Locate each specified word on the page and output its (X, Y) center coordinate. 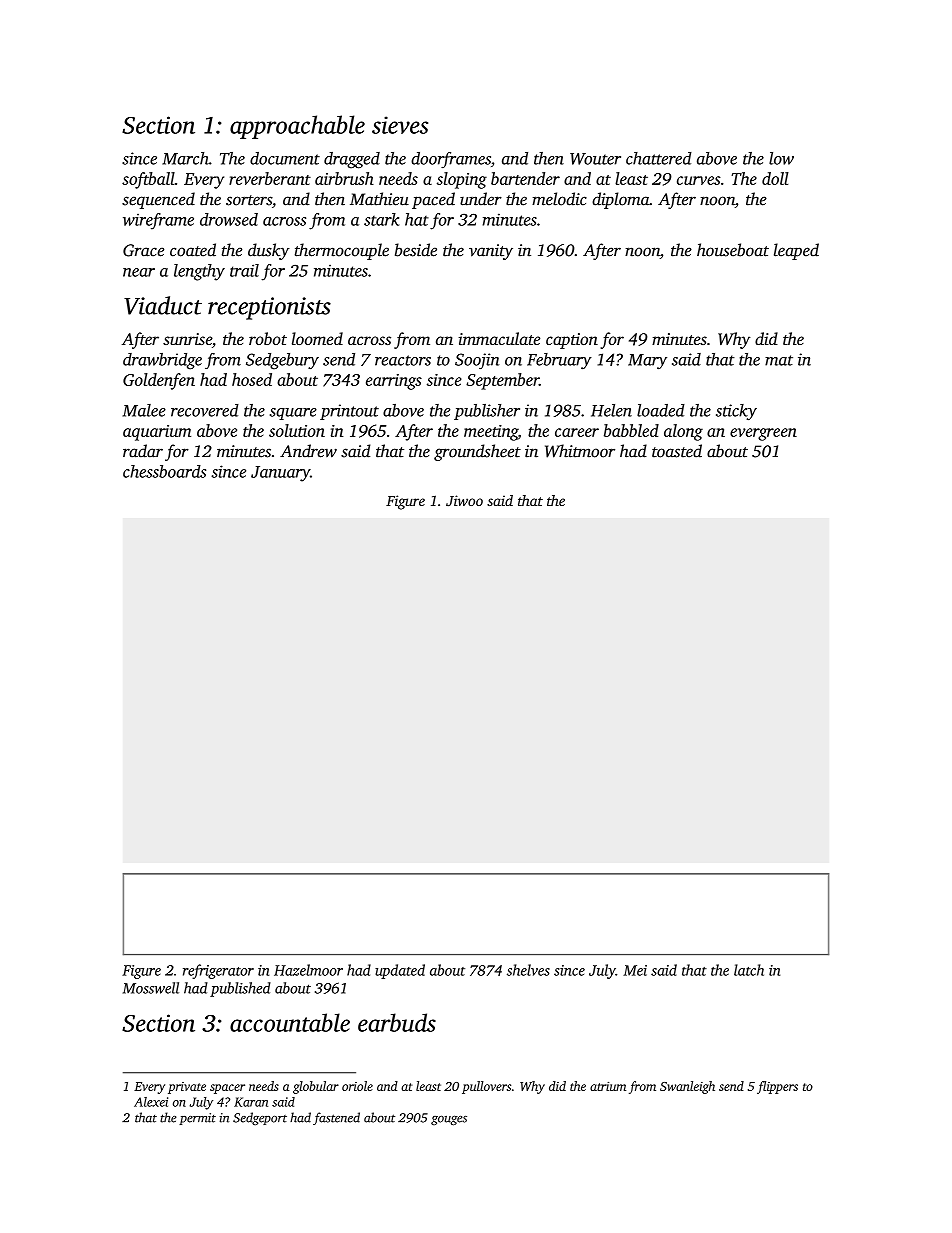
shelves (528, 970)
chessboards (164, 471)
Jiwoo (464, 500)
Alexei (151, 1102)
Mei (635, 970)
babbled (631, 430)
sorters (249, 200)
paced (433, 200)
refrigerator (218, 971)
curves (699, 180)
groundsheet (477, 452)
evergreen (763, 434)
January (280, 474)
